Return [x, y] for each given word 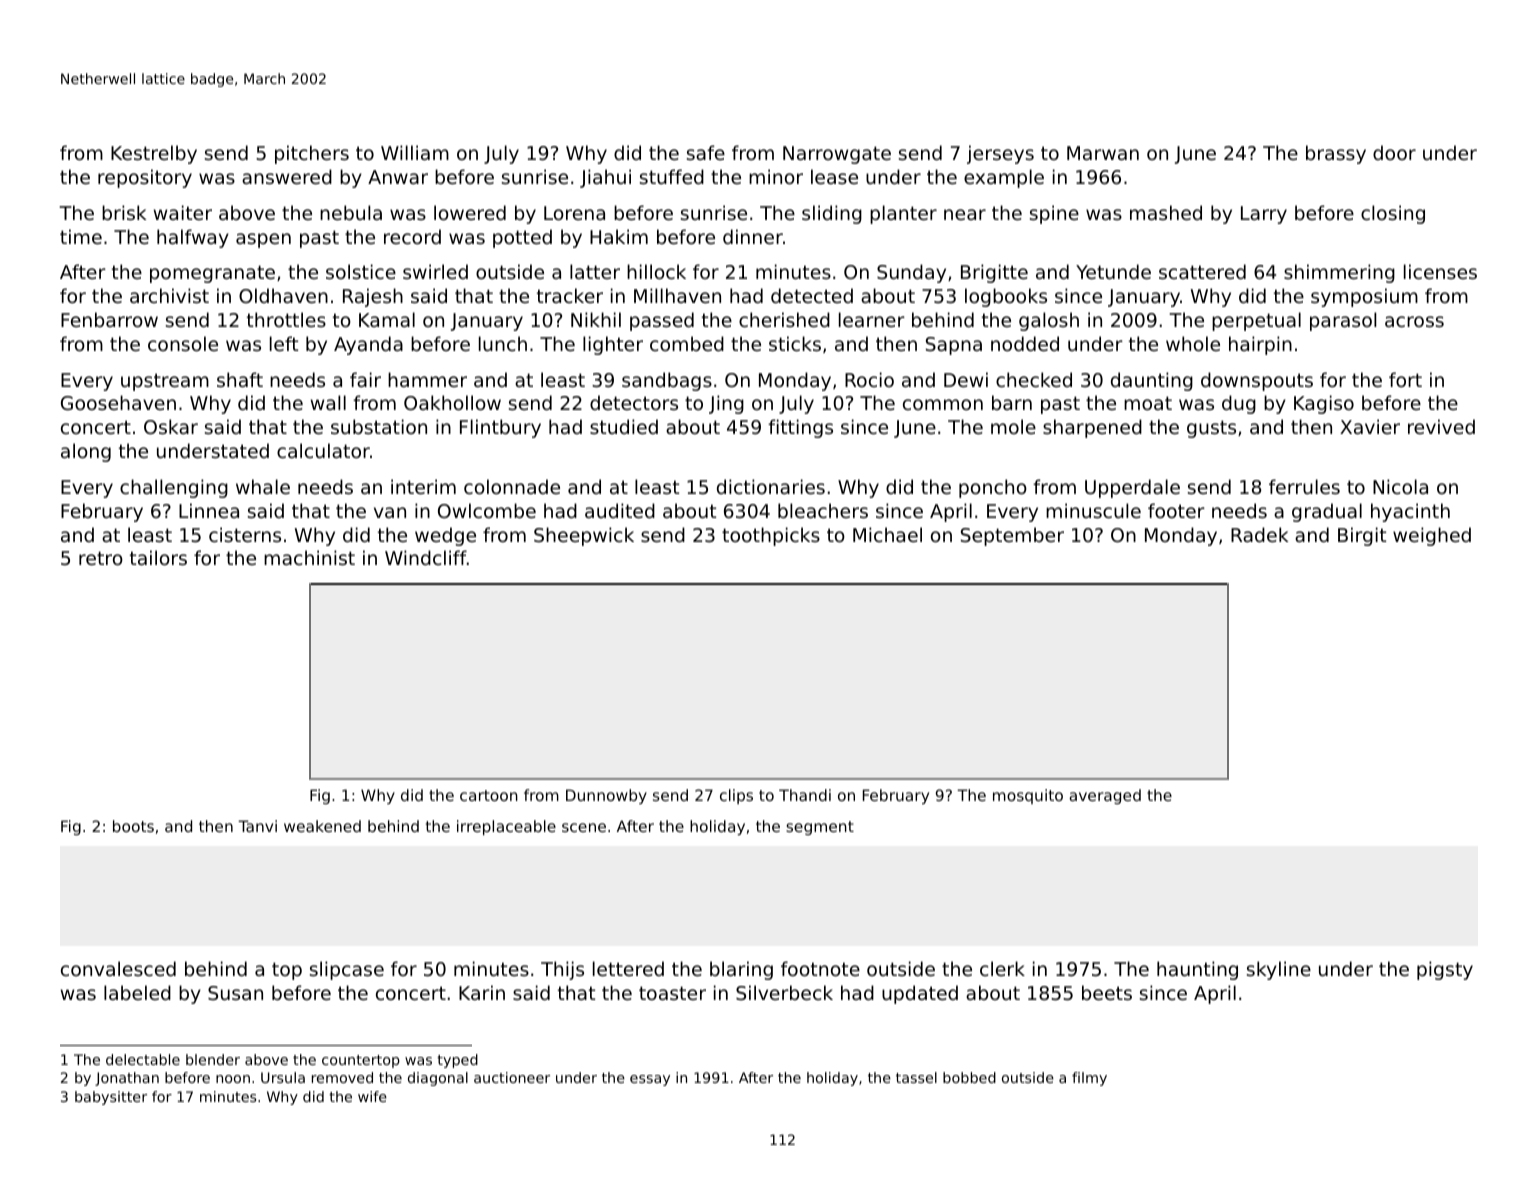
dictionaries [771, 486]
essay [650, 1080]
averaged [1105, 796]
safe [706, 152]
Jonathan [127, 1079]
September [1012, 536]
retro [101, 558]
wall [328, 402]
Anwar [398, 177]
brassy [1336, 154]
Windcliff [426, 557]
